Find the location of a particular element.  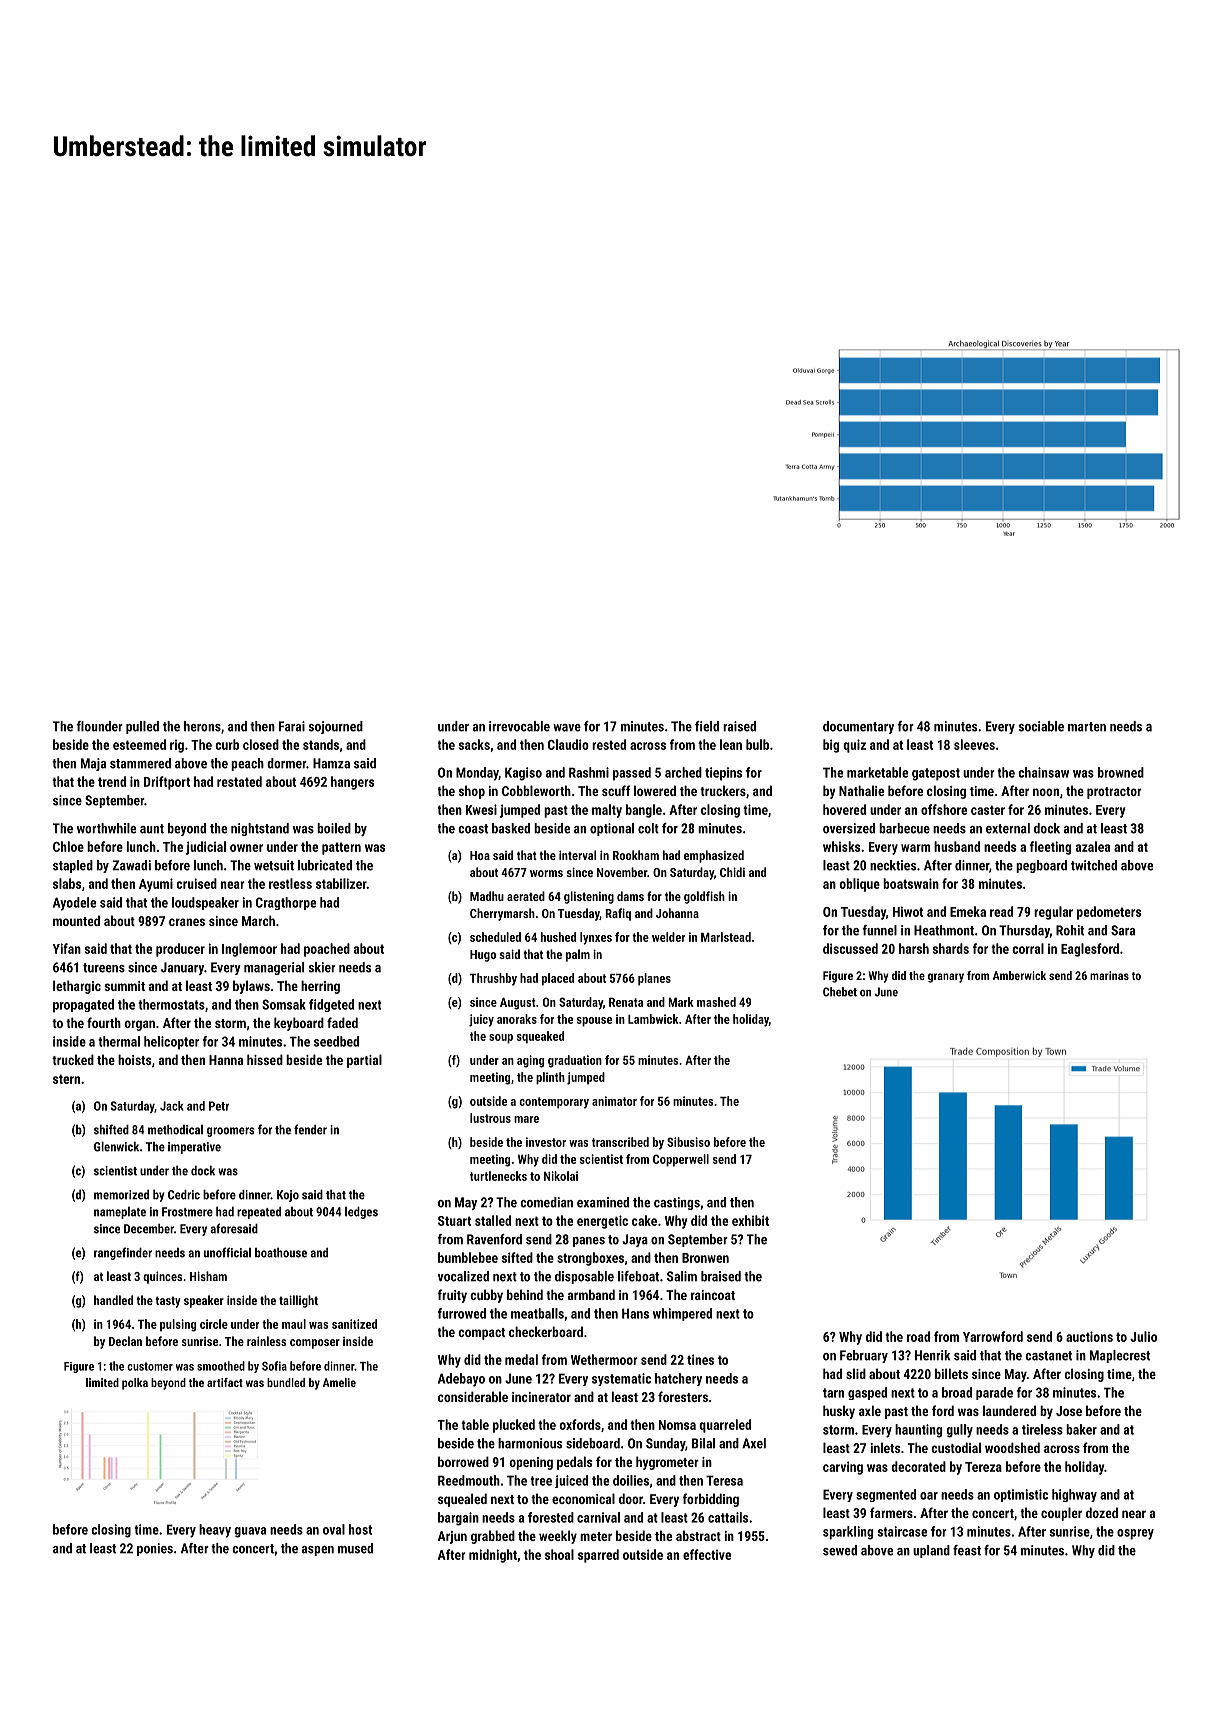

guava is located at coordinates (250, 1532).
